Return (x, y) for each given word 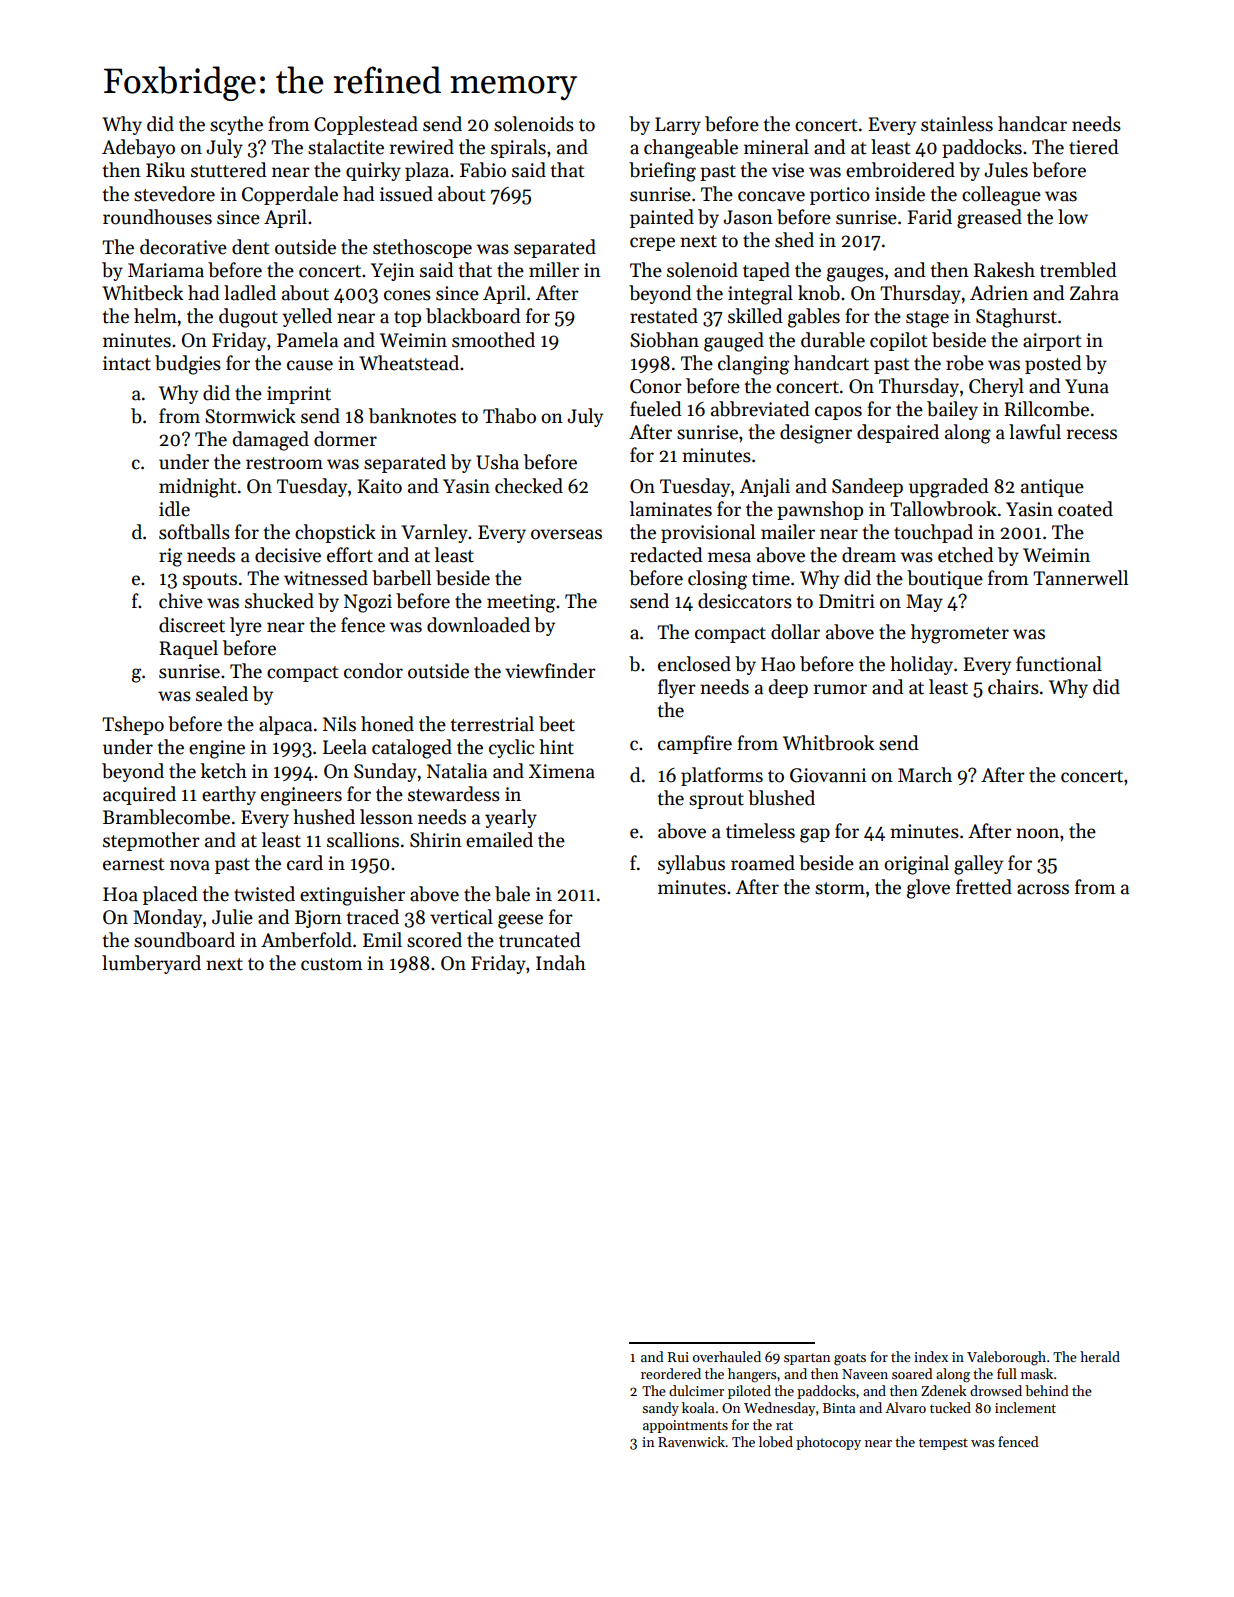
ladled (250, 293)
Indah (561, 963)
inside (900, 194)
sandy (660, 1409)
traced (373, 917)
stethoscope (422, 248)
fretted (984, 887)
